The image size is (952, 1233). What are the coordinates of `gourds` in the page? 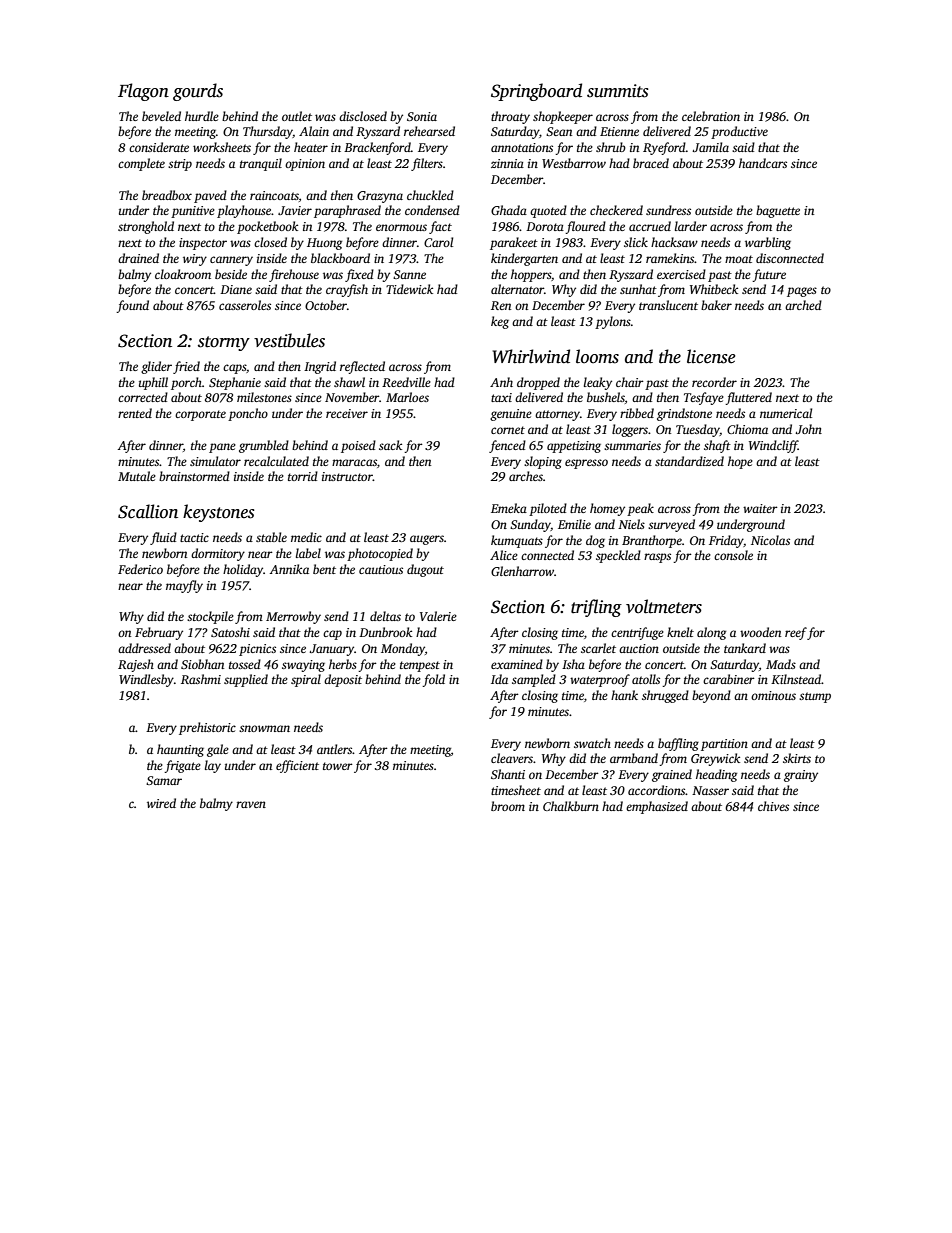 It's located at (198, 92).
